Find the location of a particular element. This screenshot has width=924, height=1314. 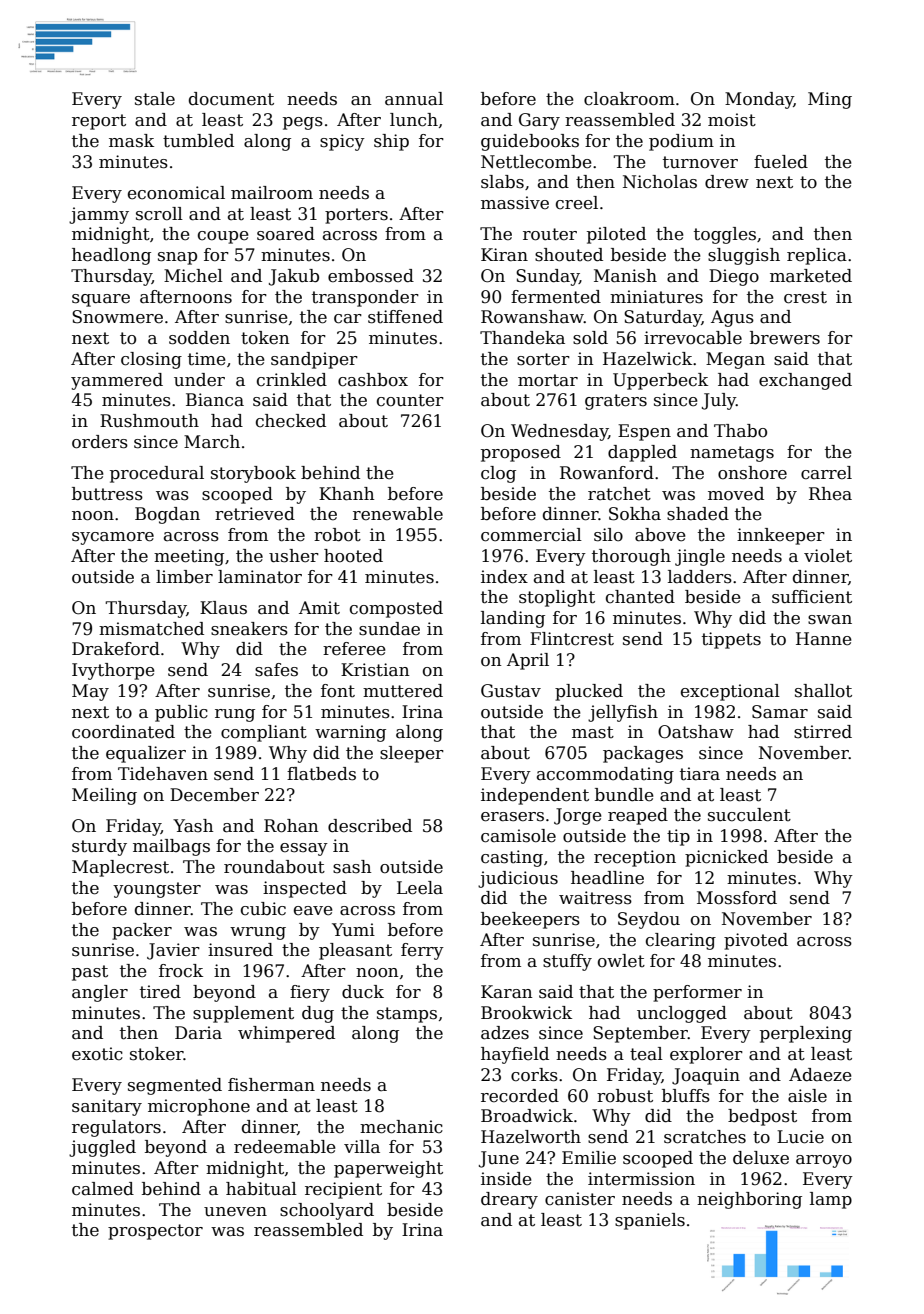

annual is located at coordinates (414, 99).
